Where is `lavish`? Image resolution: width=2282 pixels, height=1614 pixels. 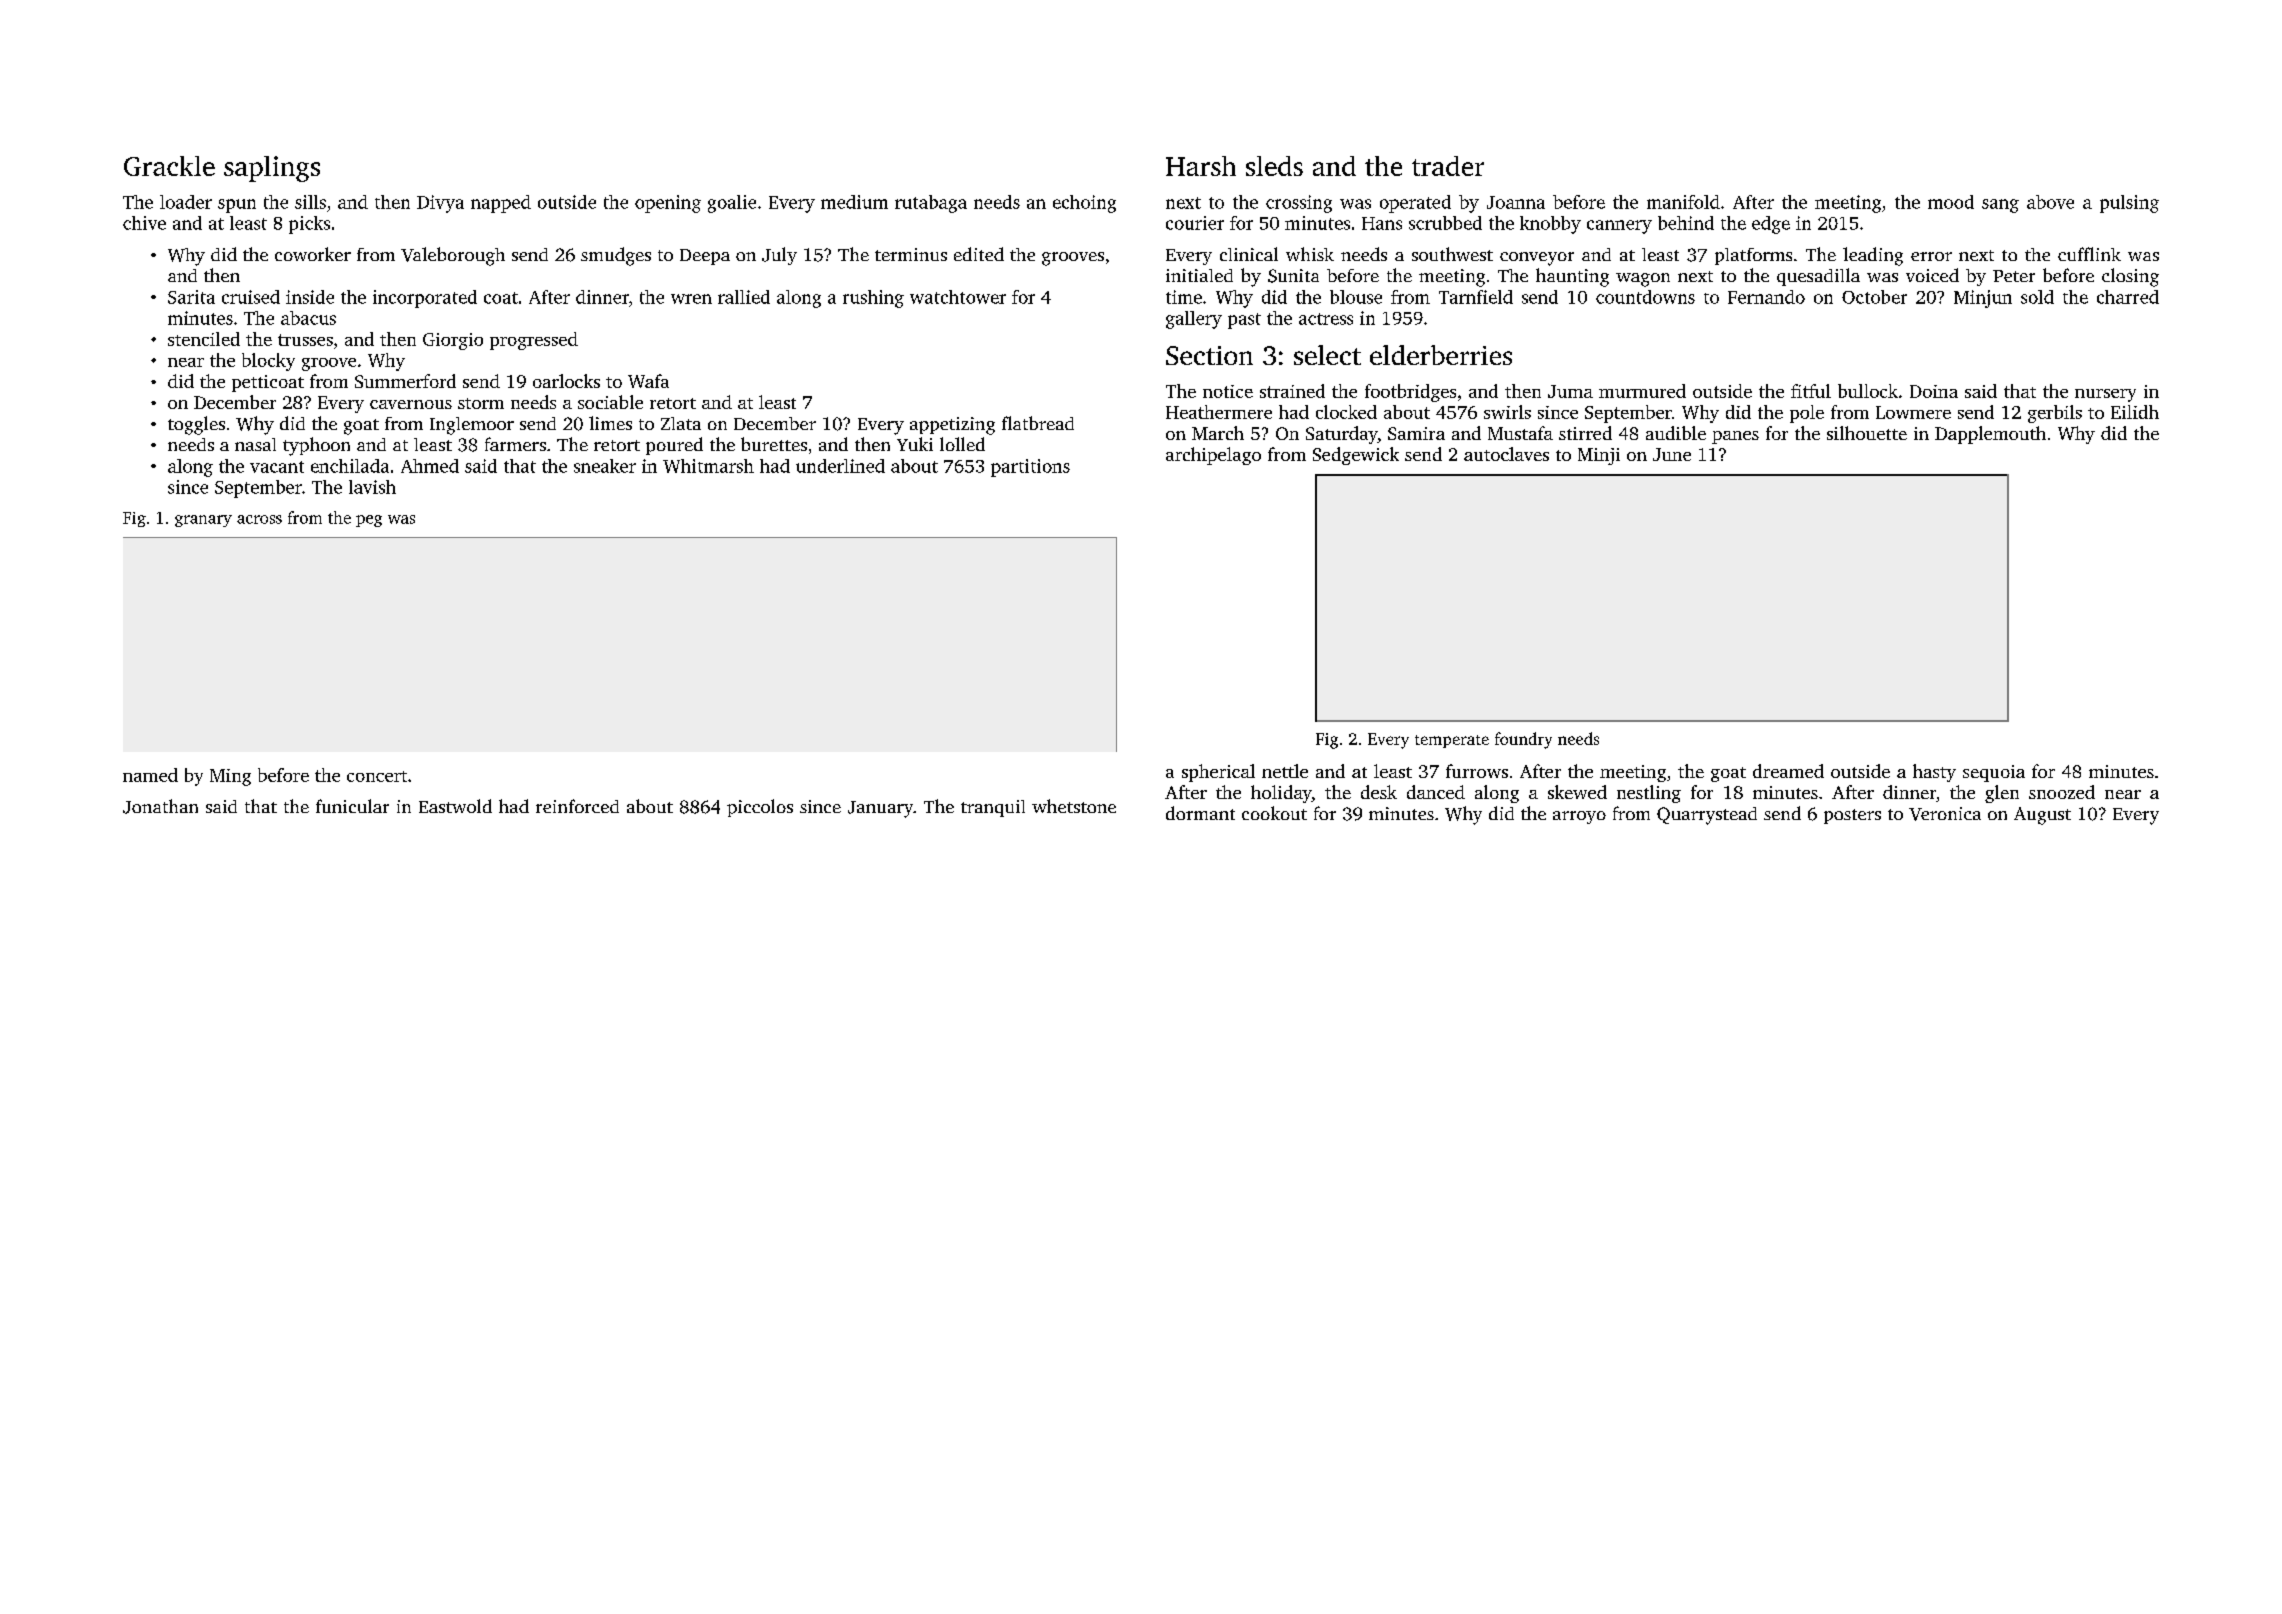
lavish is located at coordinates (372, 487).
